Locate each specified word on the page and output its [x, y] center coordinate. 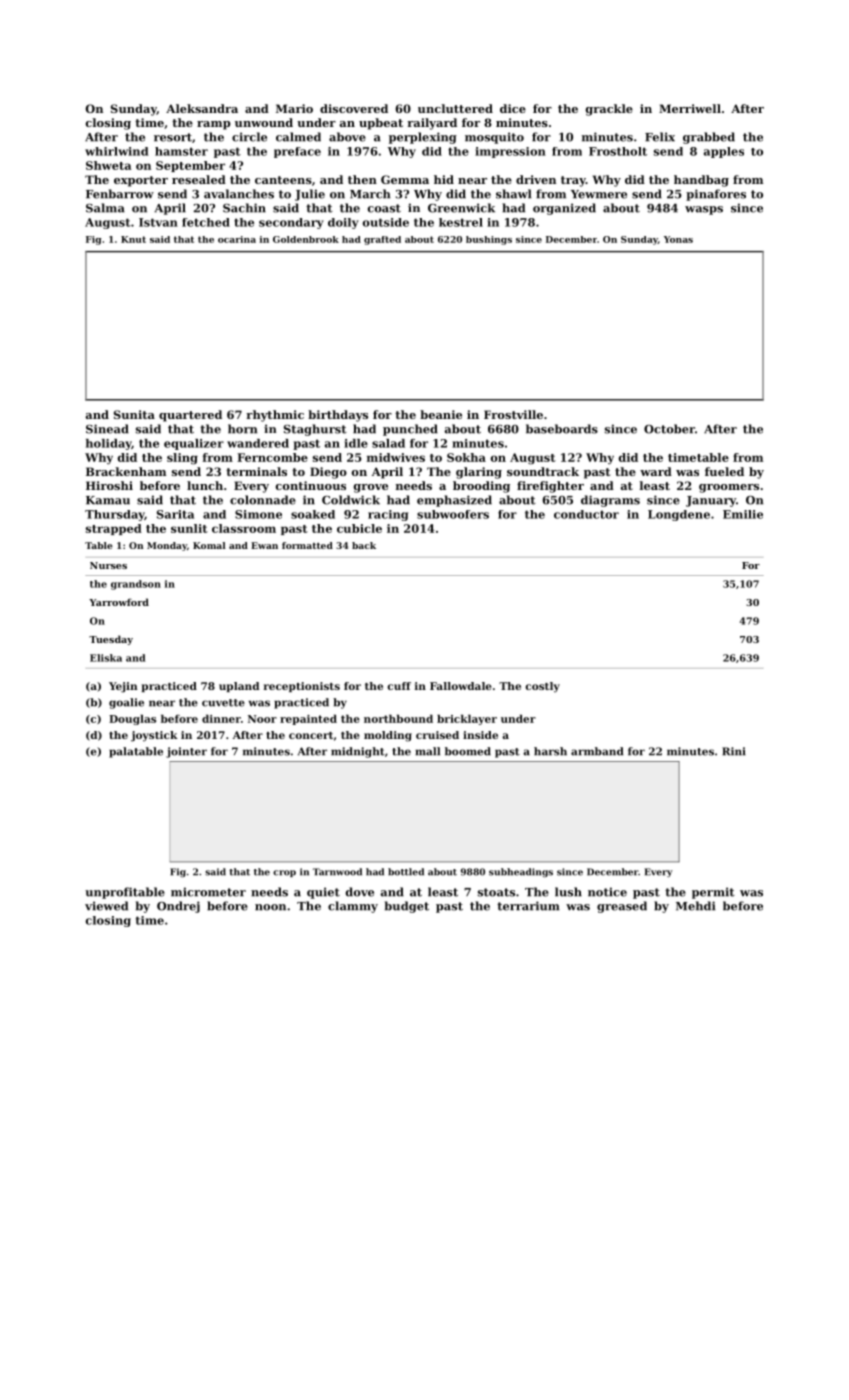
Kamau [108, 500]
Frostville [513, 414]
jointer [186, 752]
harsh [550, 751]
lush [568, 892]
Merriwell [690, 108]
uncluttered [455, 108]
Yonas [678, 239]
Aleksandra [202, 108]
